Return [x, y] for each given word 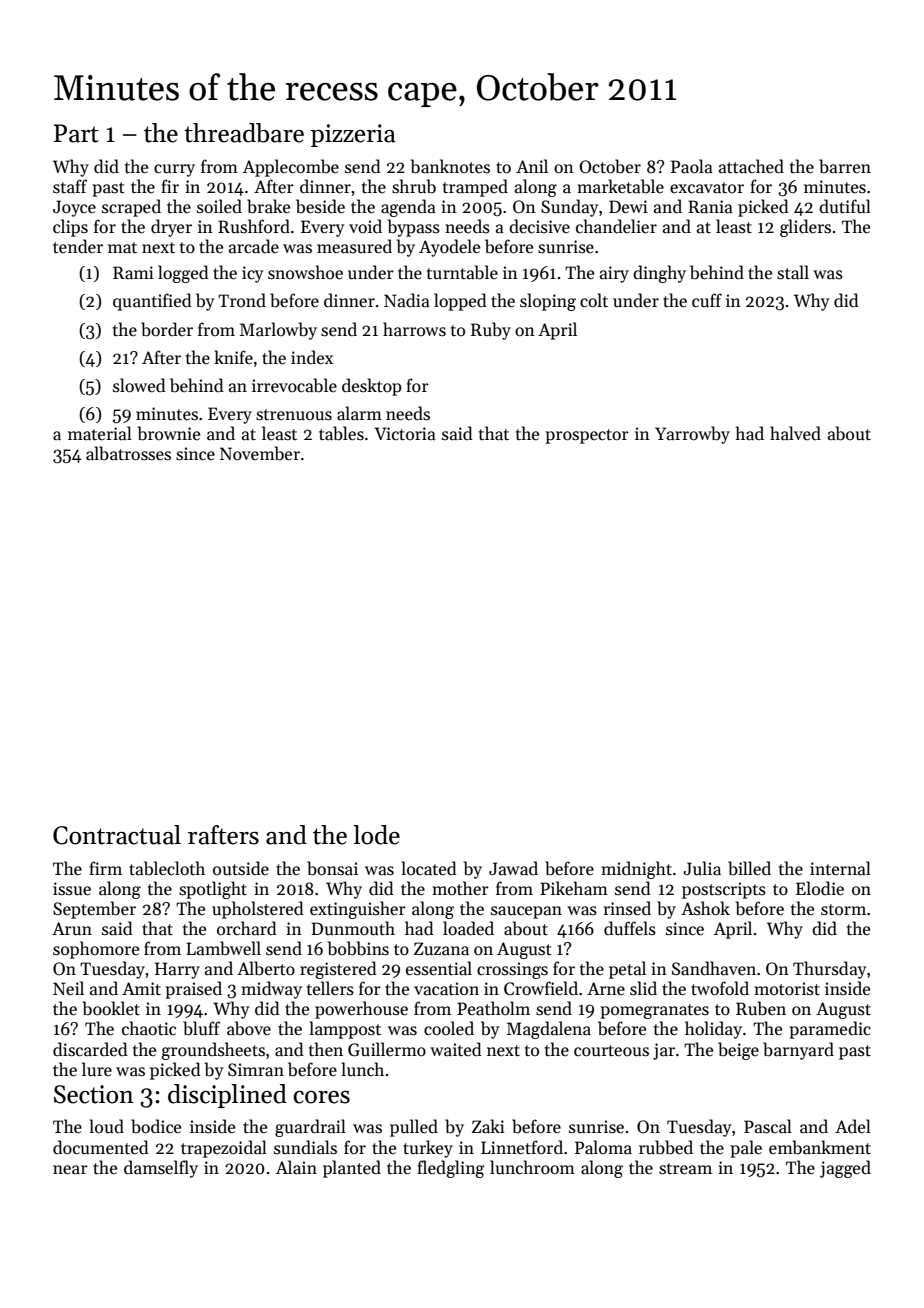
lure [97, 1069]
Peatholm [493, 1008]
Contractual [117, 835]
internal [840, 868]
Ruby [491, 331]
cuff [707, 300]
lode [376, 835]
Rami [133, 272]
